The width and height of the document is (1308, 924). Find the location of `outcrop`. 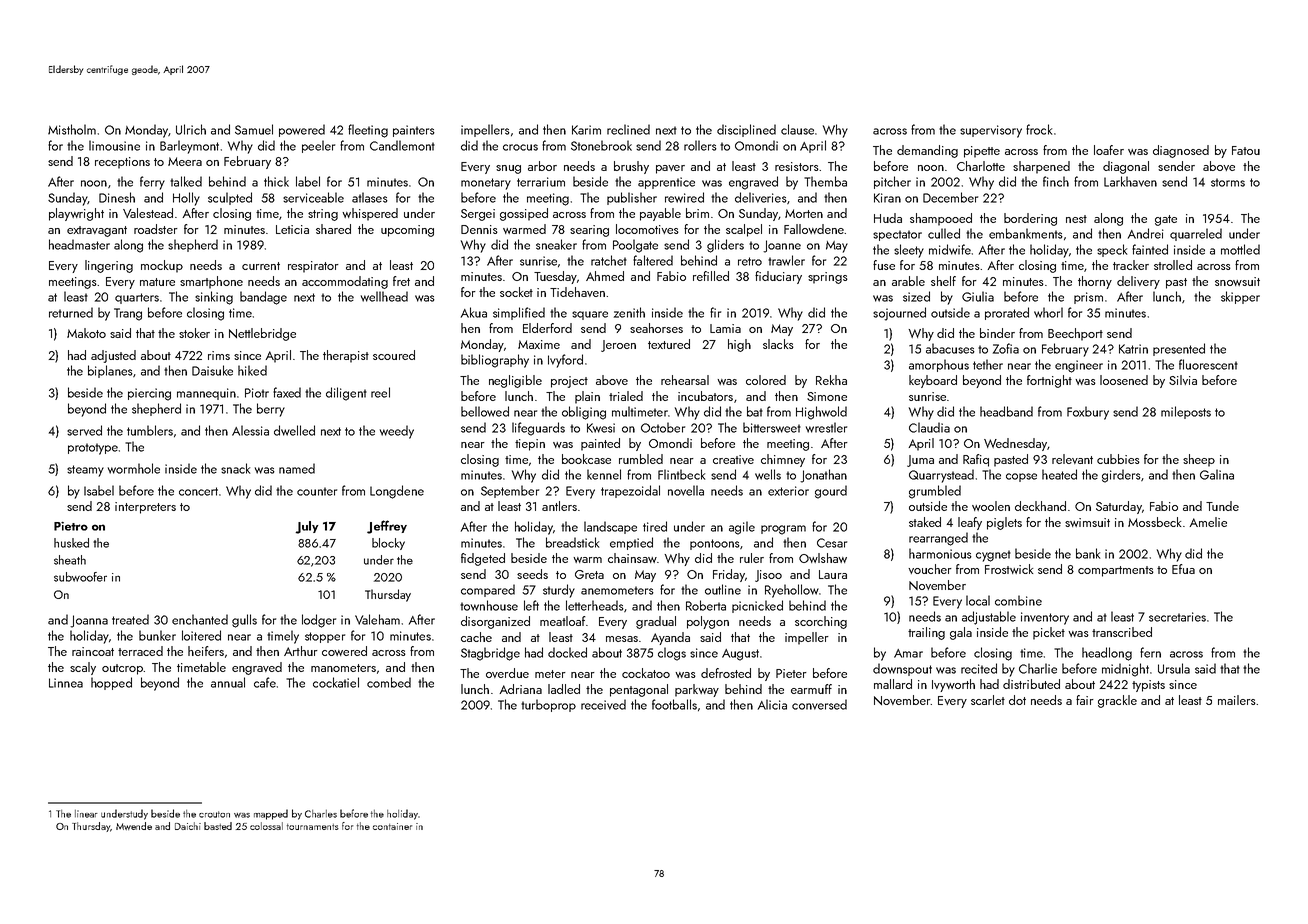

outcrop is located at coordinates (122, 669).
